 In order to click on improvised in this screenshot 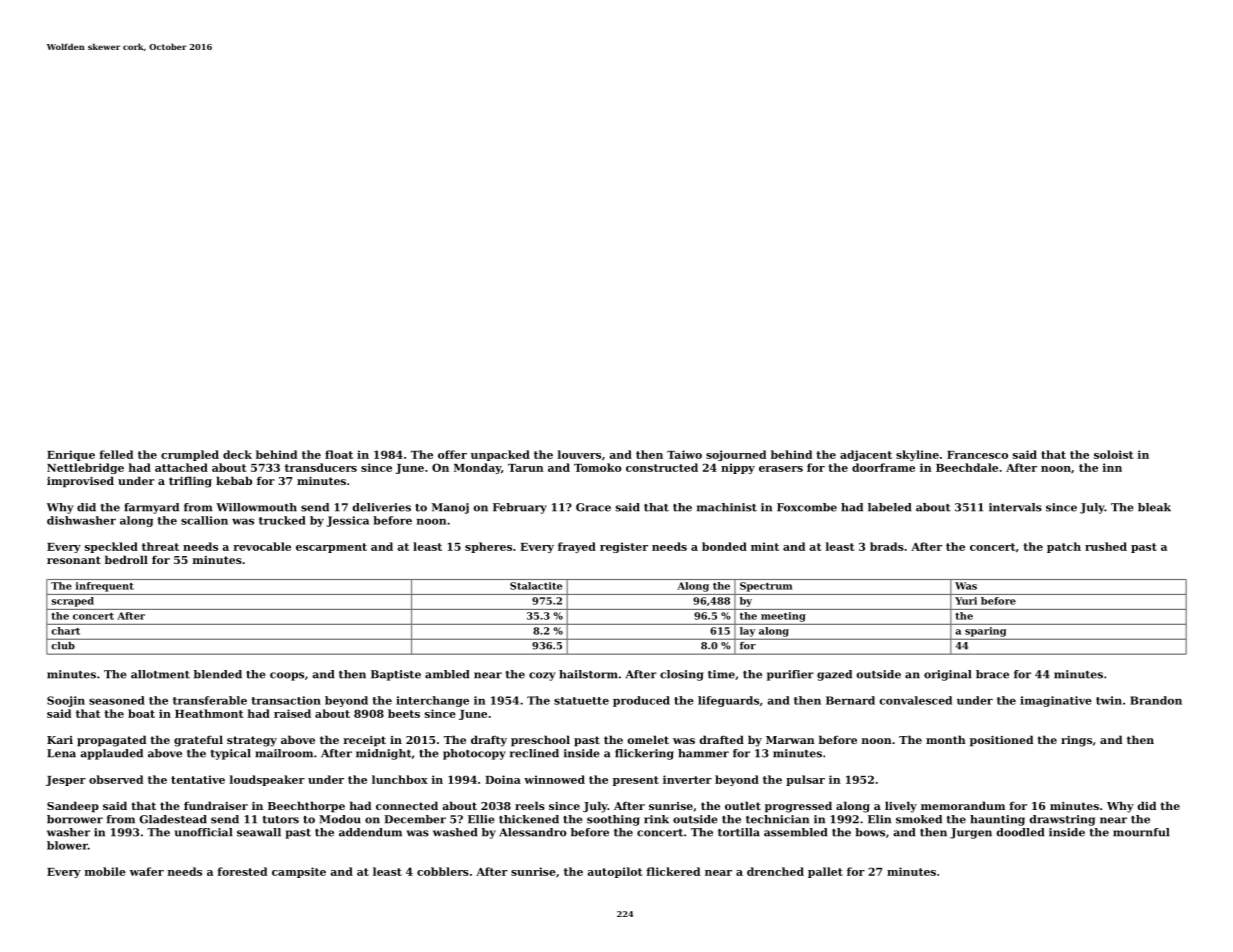, I will do `click(80, 482)`.
